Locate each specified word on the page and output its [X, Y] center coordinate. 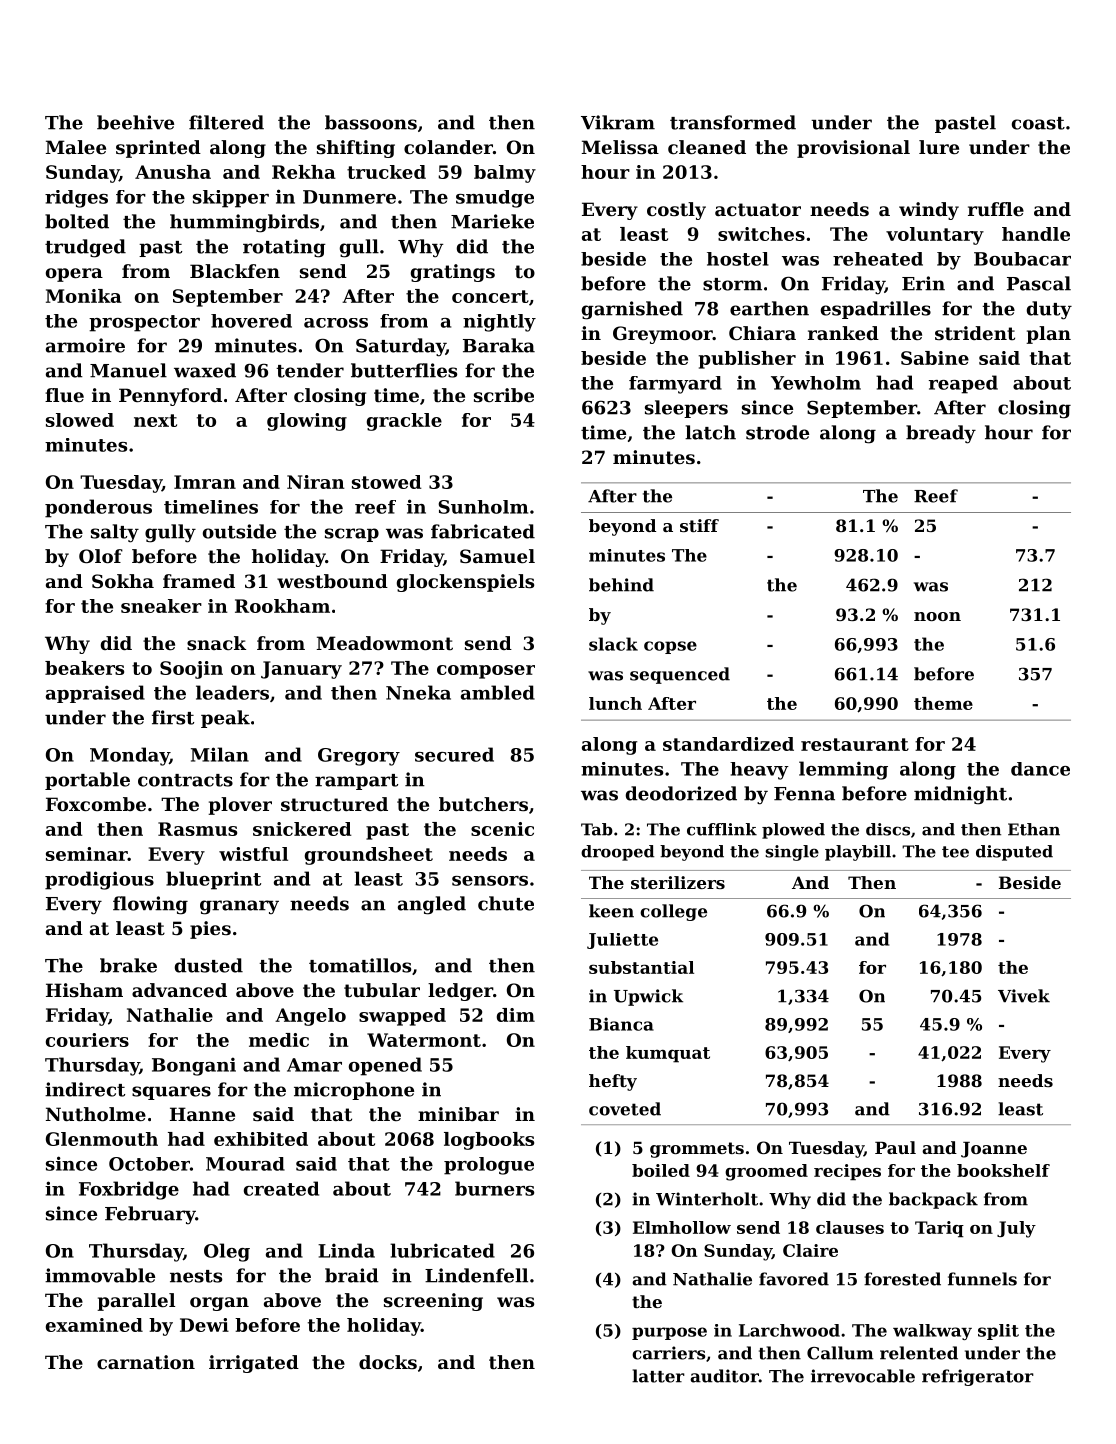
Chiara [762, 333]
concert [490, 296]
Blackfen [235, 271]
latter [658, 1376]
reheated [878, 259]
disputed [1014, 853]
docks [388, 1362]
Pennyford [170, 397]
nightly [499, 323]
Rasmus [197, 829]
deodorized [681, 793]
